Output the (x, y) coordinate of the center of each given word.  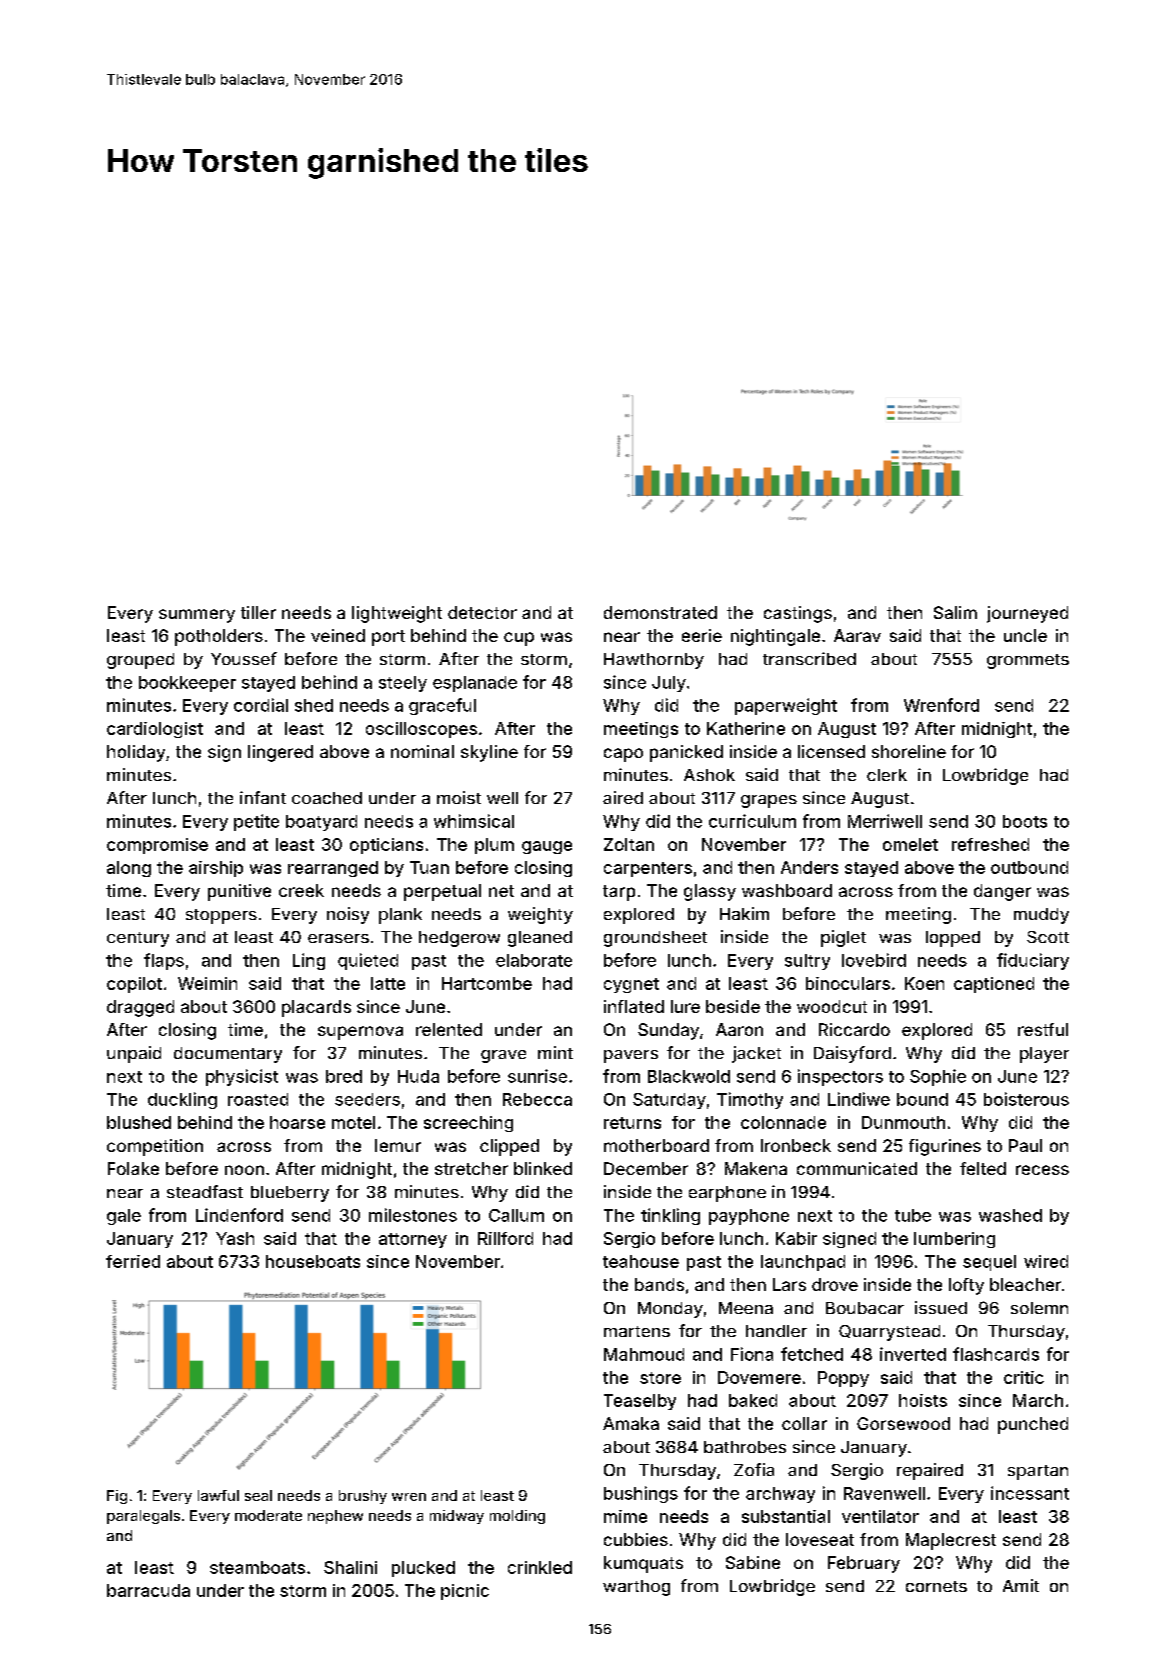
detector (482, 612)
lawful (218, 1495)
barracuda (148, 1590)
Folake (133, 1168)
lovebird (874, 960)
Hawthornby (654, 661)
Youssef (244, 658)
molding (517, 1517)
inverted (913, 1354)
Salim (955, 612)
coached (327, 798)
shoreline (909, 751)
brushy (363, 1497)
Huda (418, 1076)
